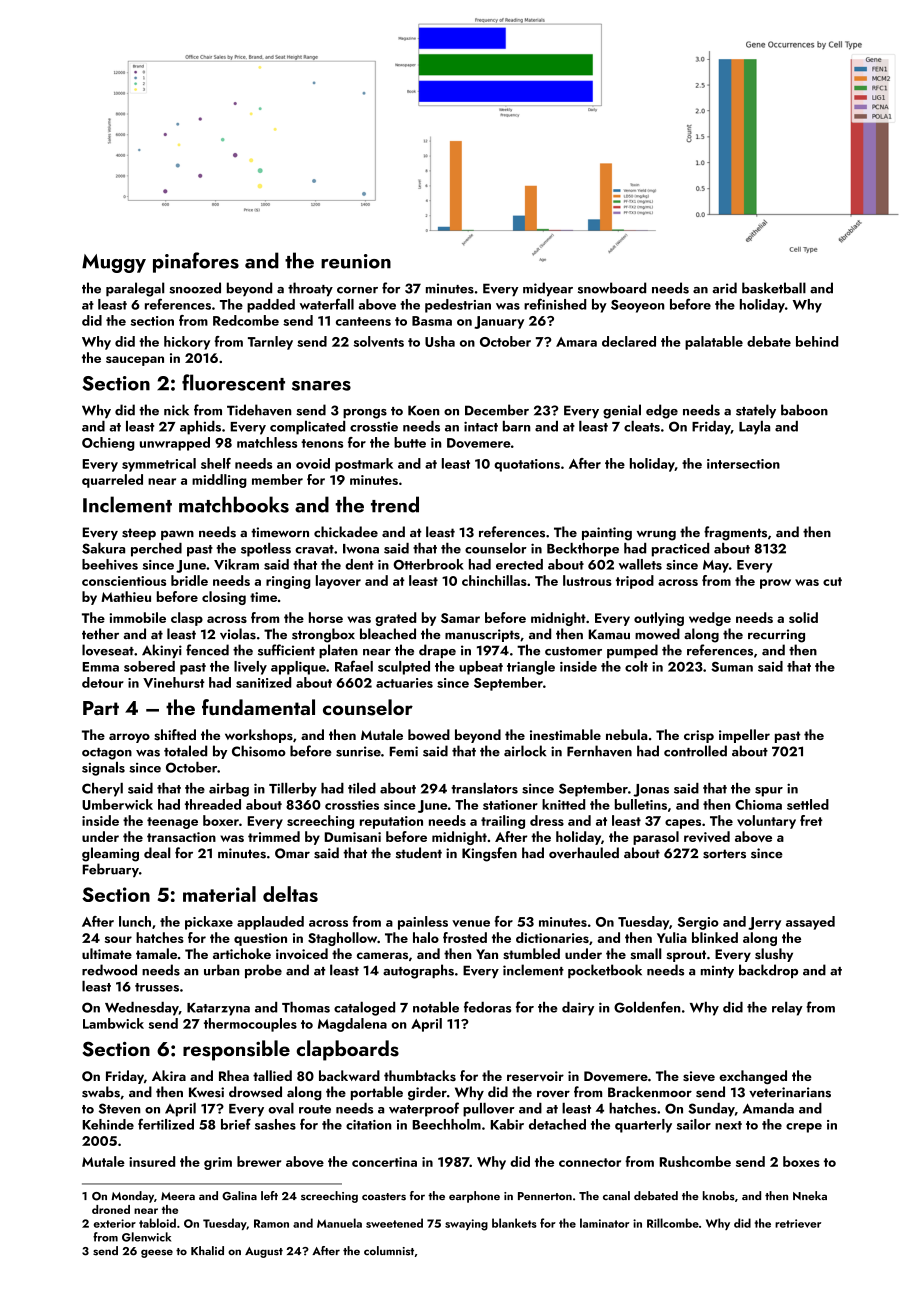 The image size is (924, 1308). What do you see at coordinates (817, 341) in the page?
I see `behind` at bounding box center [817, 341].
